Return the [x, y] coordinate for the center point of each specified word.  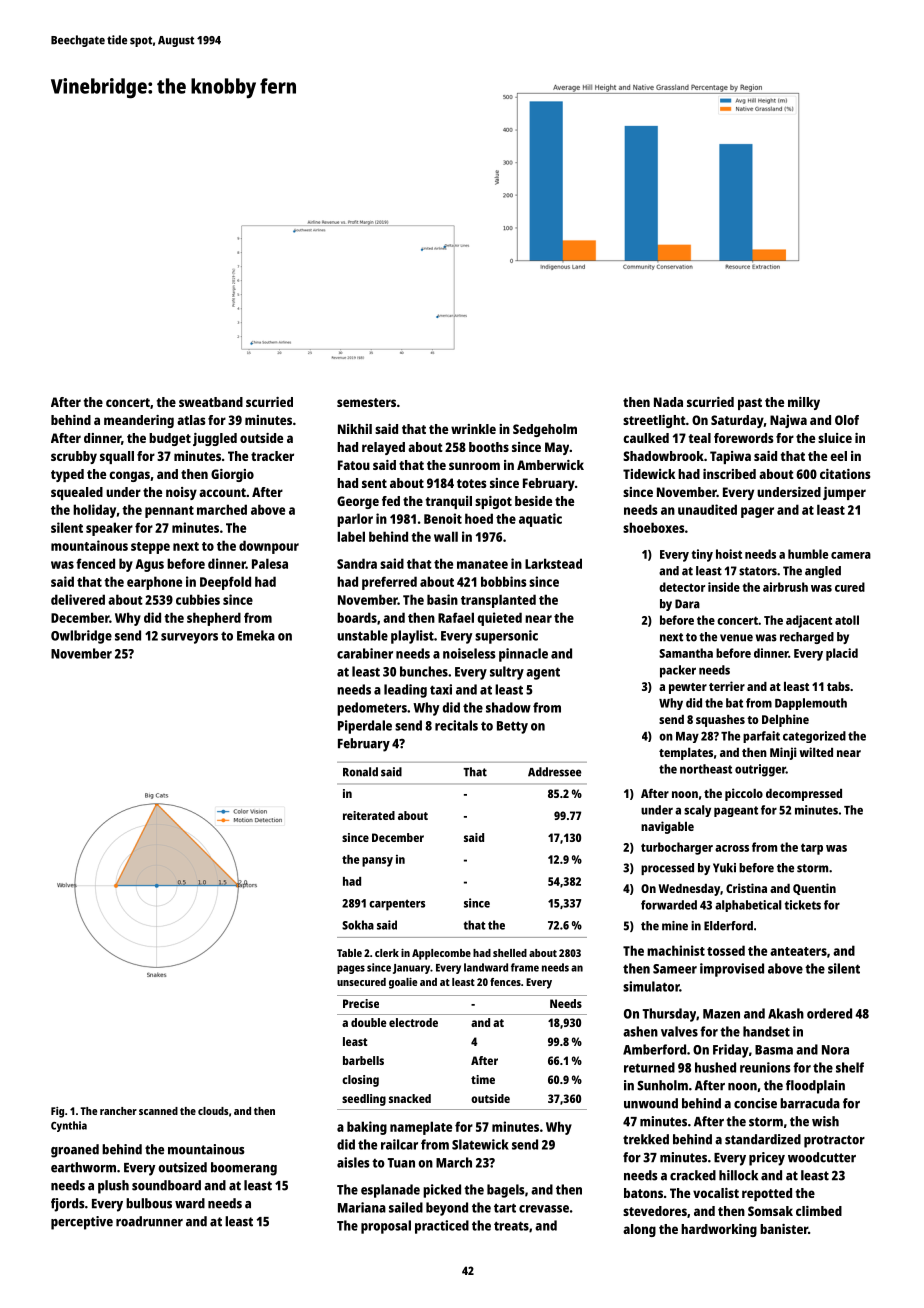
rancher [118, 1111]
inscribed [729, 474]
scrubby [74, 457]
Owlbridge [81, 637]
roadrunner [149, 1221]
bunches [424, 671]
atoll [847, 620]
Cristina [746, 888]
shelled [510, 953]
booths [489, 447]
